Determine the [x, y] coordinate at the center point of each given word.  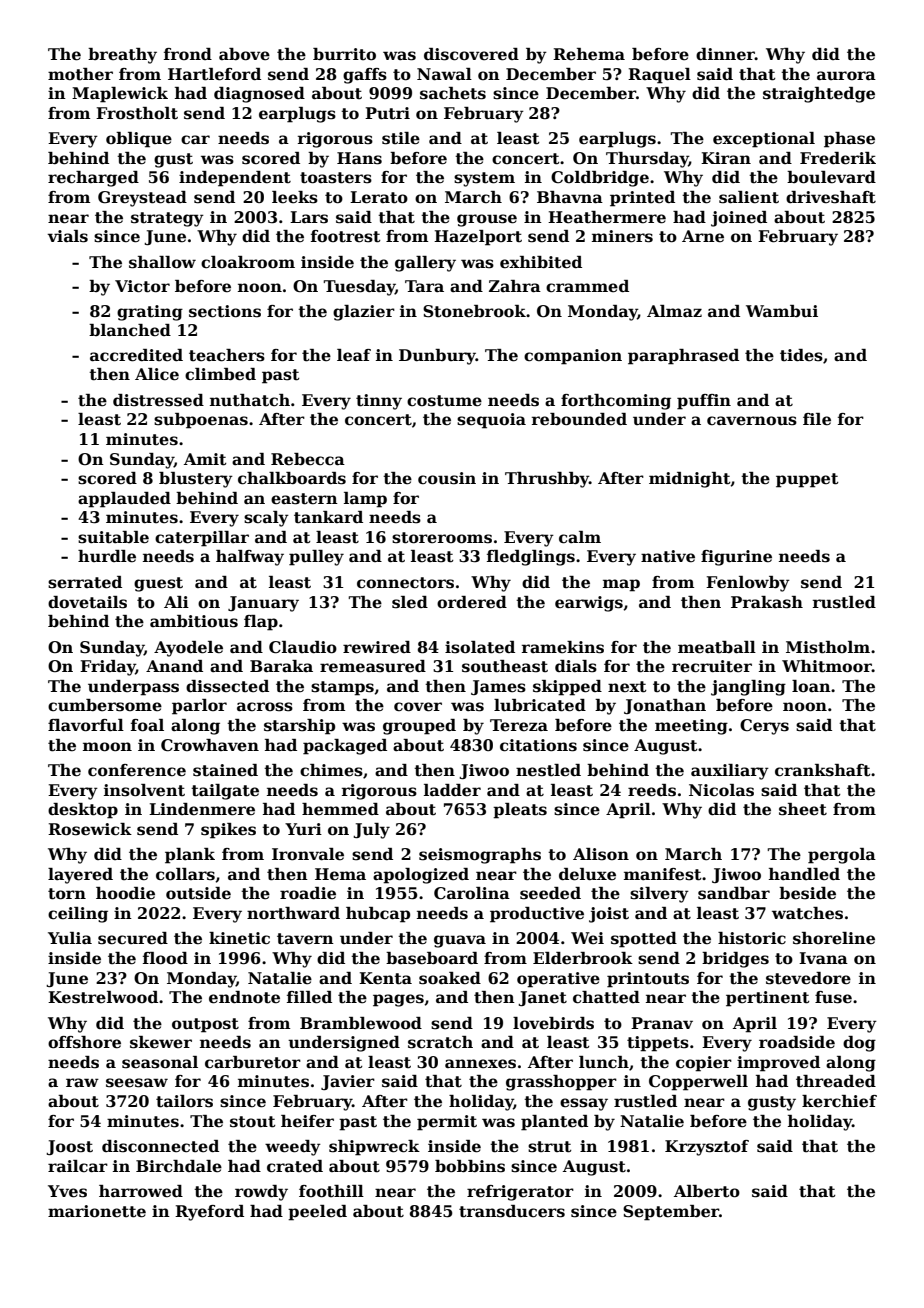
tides [801, 355]
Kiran [726, 158]
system [484, 179]
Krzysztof [707, 1148]
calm [580, 537]
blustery [196, 480]
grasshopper [561, 1083]
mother [80, 74]
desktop [83, 811]
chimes [331, 770]
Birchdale [179, 1166]
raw [82, 1082]
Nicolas [721, 790]
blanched [130, 330]
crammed [587, 286]
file [817, 419]
